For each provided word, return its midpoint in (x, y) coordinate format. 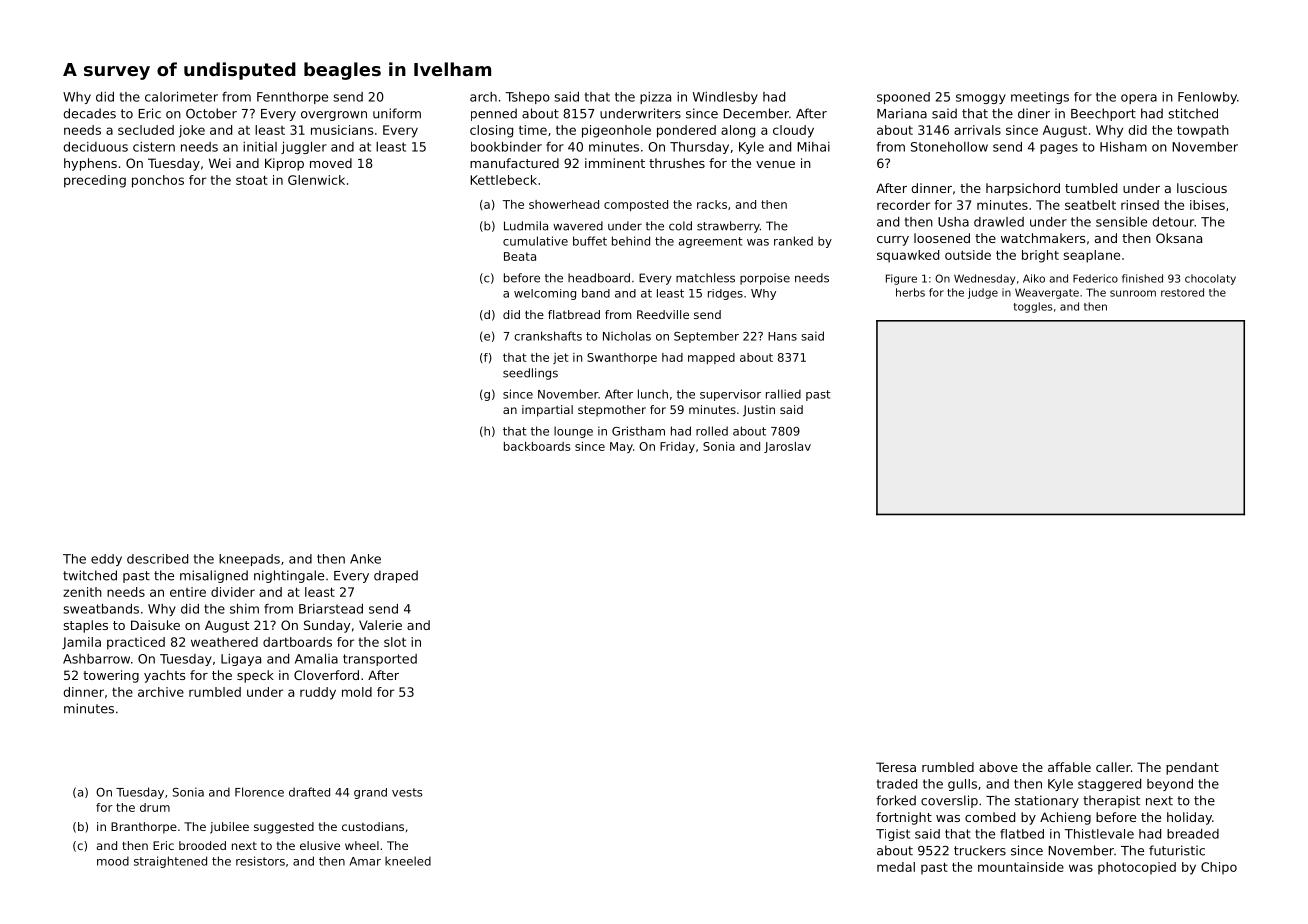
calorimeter (181, 97)
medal (896, 867)
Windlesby (725, 98)
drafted (309, 792)
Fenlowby (1207, 98)
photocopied (1137, 868)
